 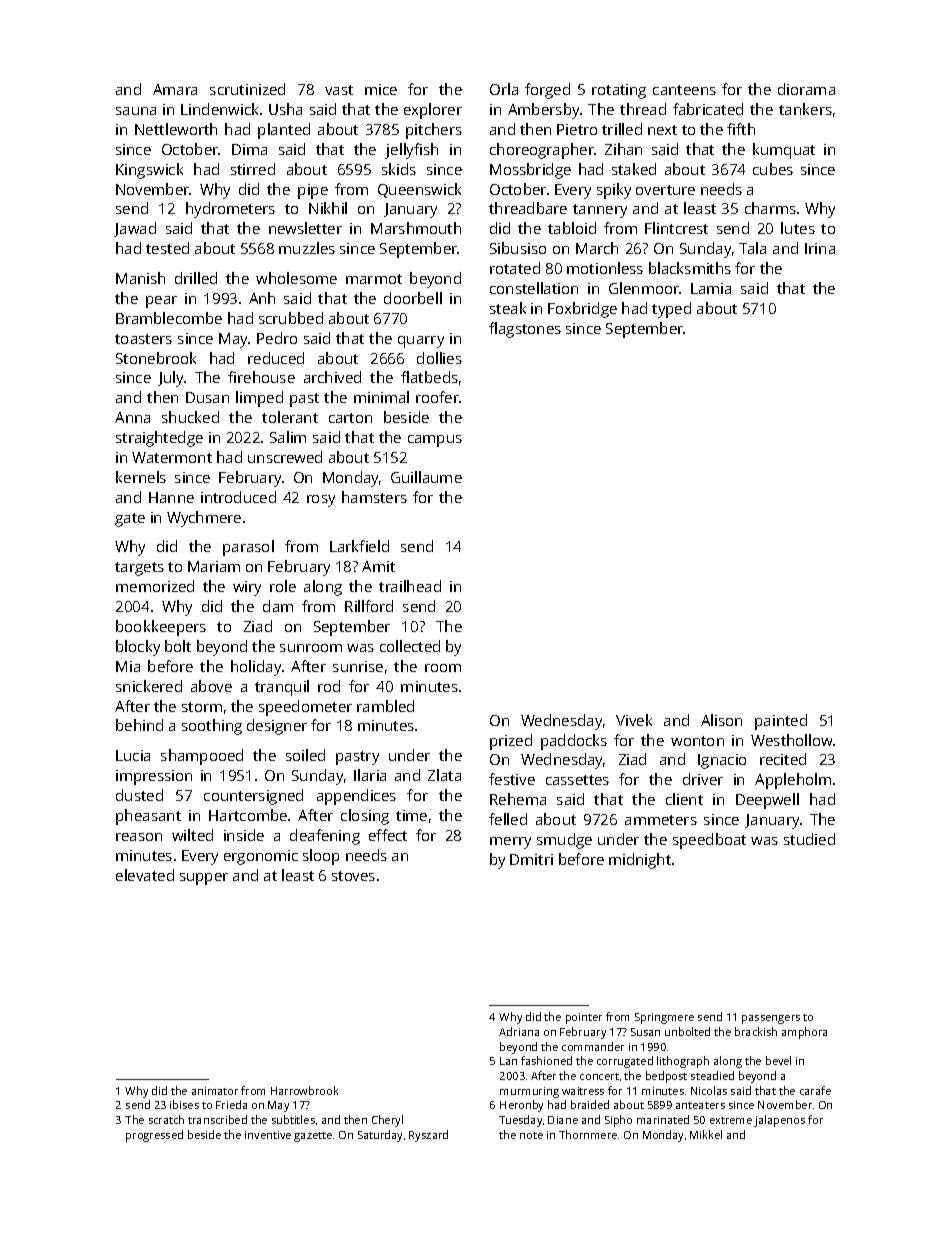 I want to click on stirred, so click(x=253, y=169).
